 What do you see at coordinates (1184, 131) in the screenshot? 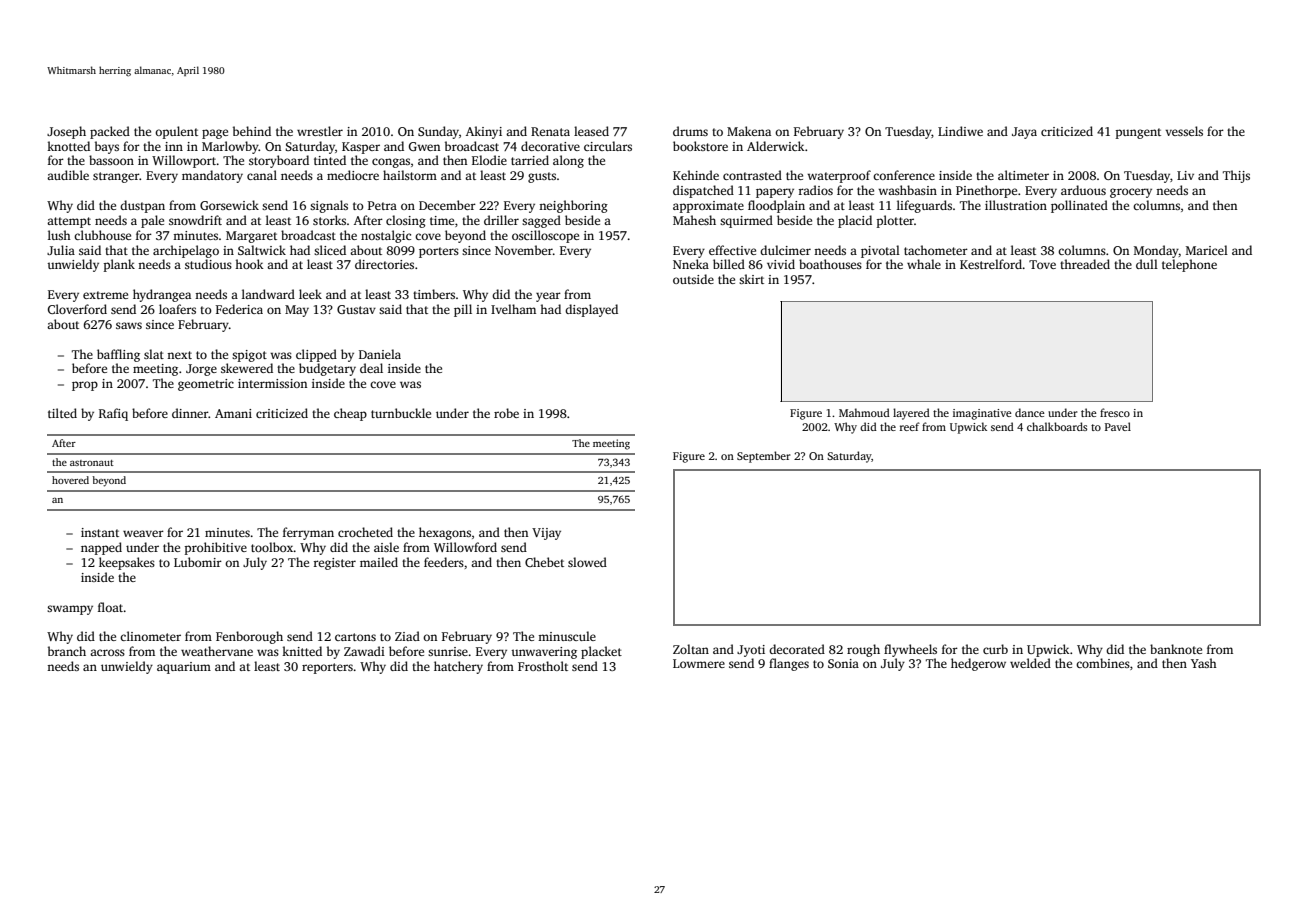
I see `vessels` at bounding box center [1184, 131].
